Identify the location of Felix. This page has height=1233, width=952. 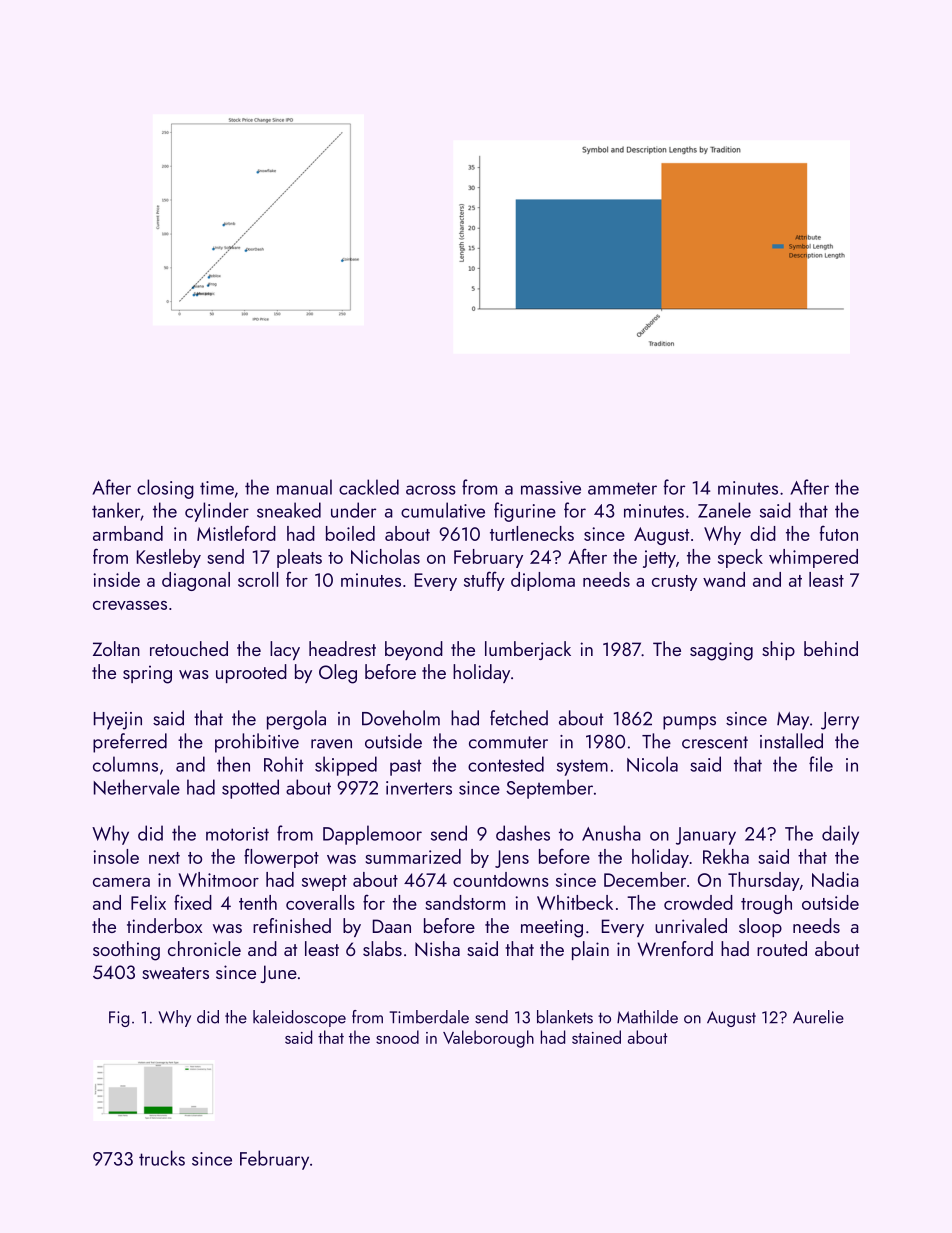
(148, 902).
